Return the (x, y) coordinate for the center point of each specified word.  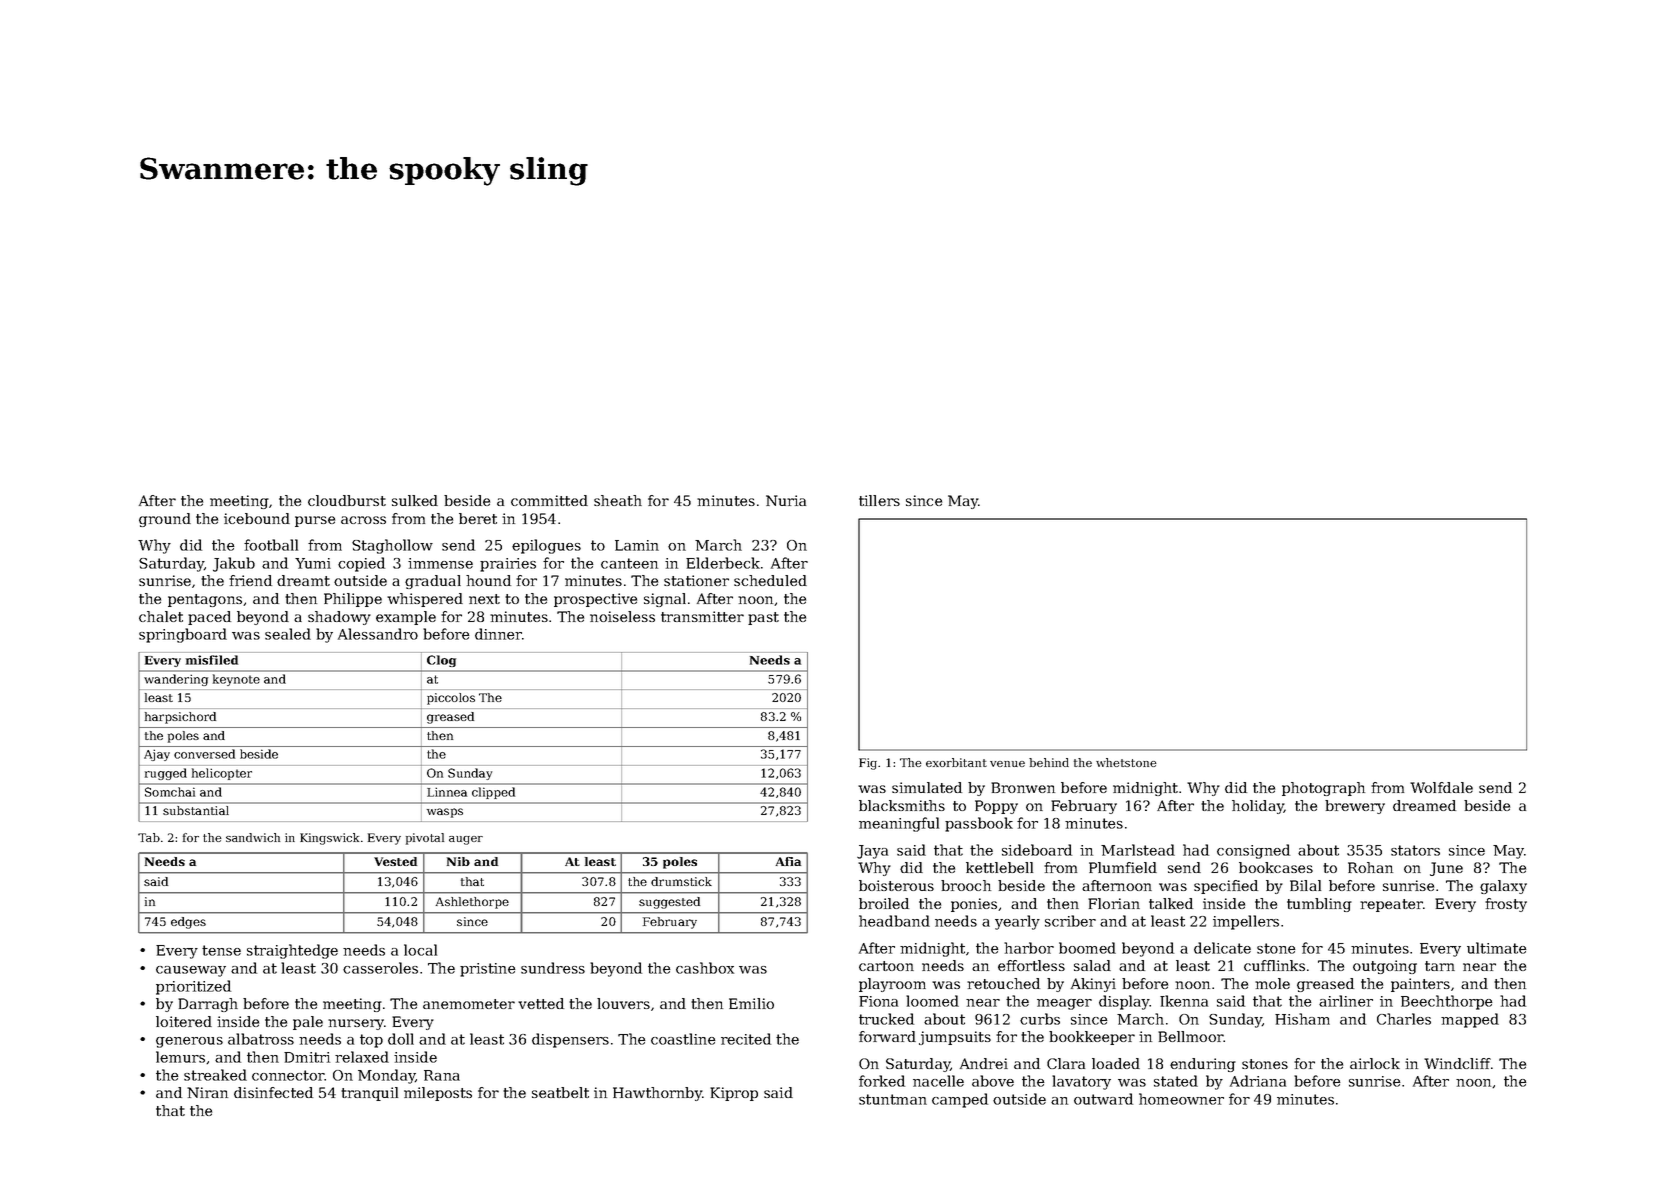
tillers (879, 500)
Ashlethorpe (472, 903)
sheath (618, 500)
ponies (974, 905)
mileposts (438, 1094)
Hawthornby (657, 1094)
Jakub (234, 564)
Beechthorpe (1446, 1002)
